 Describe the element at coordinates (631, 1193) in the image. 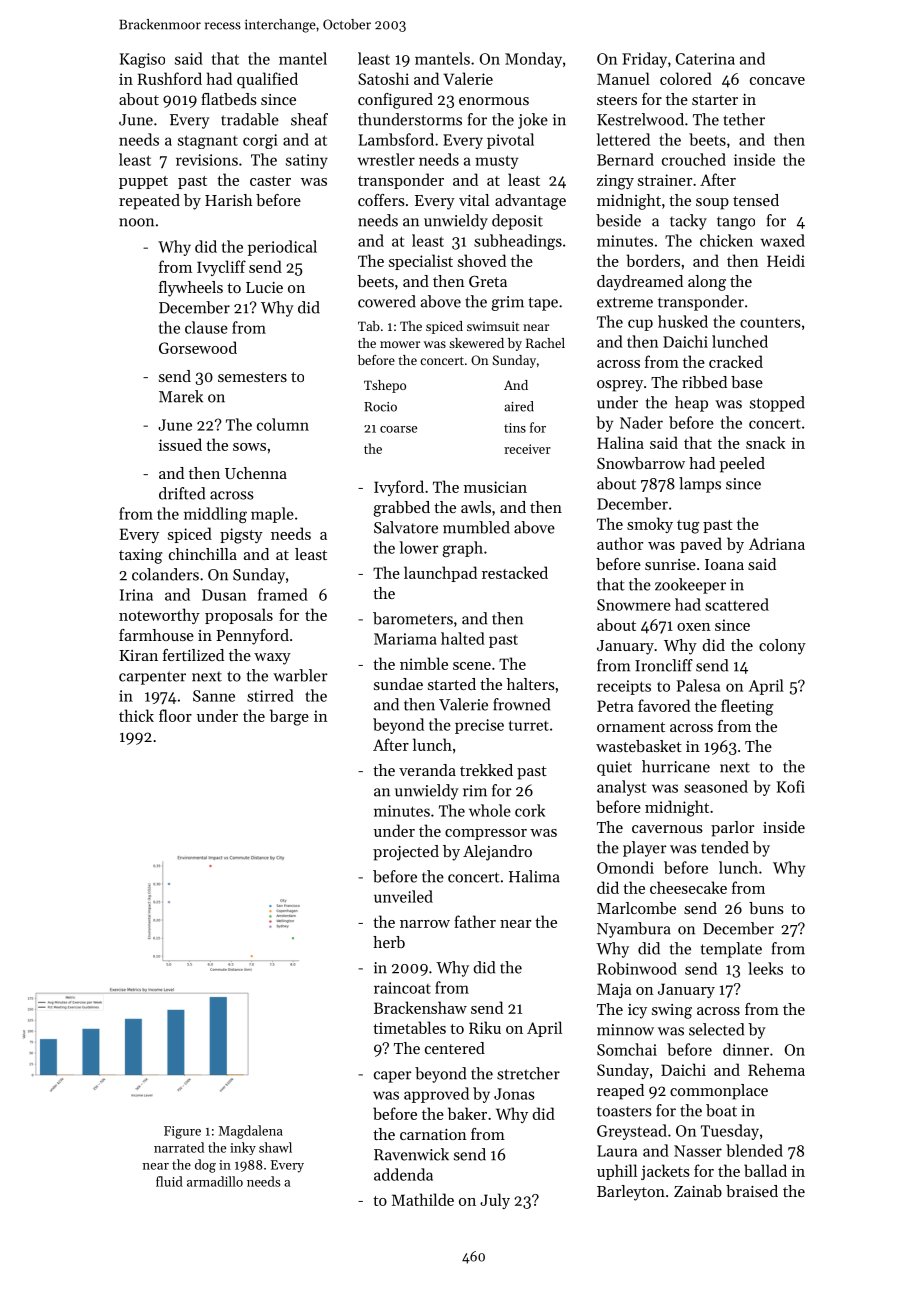

I see `Barleyton` at that location.
